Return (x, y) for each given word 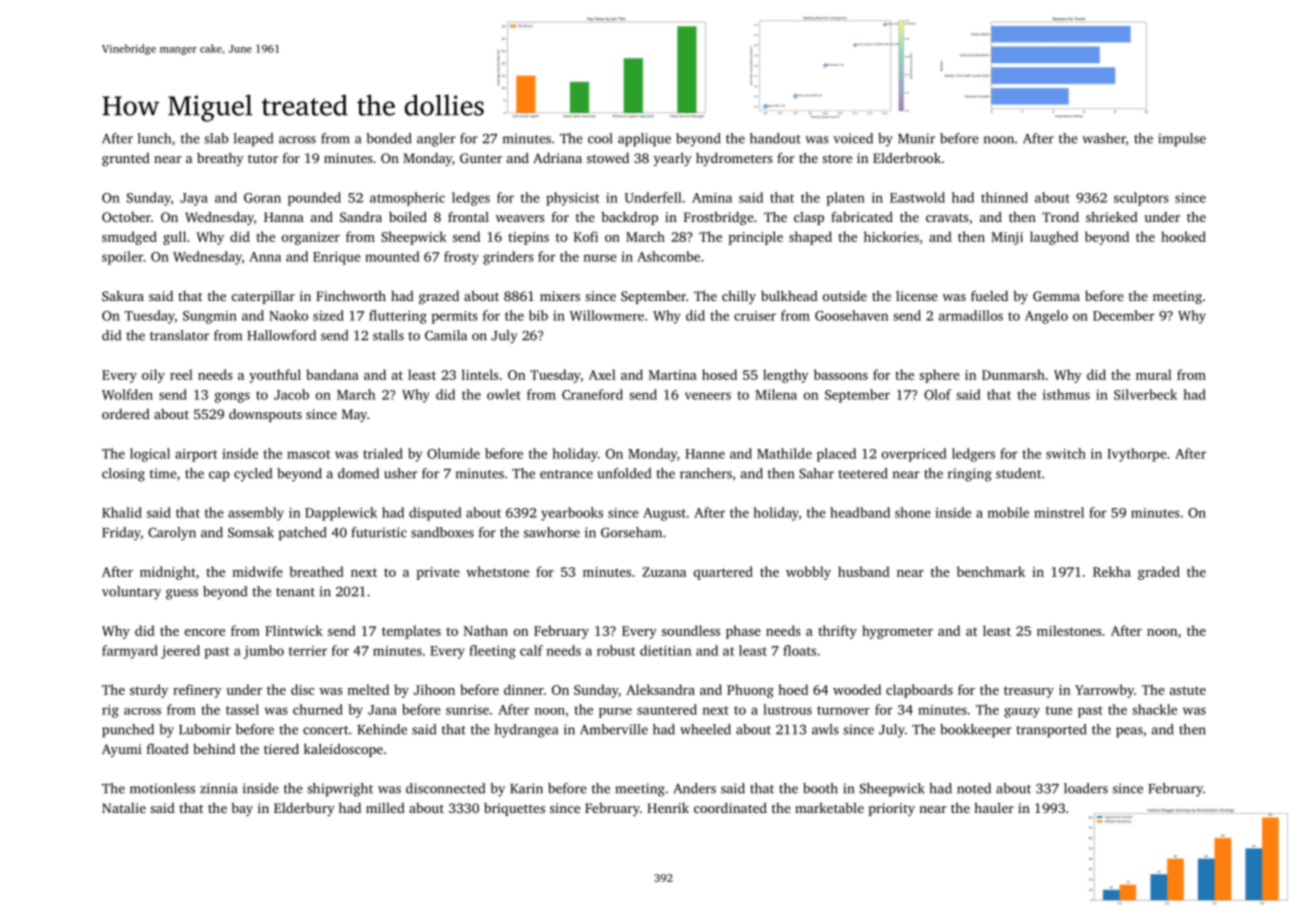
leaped (253, 140)
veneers (708, 396)
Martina (673, 375)
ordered (126, 414)
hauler (994, 807)
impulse (1182, 140)
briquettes (514, 809)
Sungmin (210, 317)
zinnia (218, 788)
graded (1159, 573)
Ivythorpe (1137, 455)
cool (600, 138)
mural (1154, 374)
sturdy (149, 691)
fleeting (492, 652)
